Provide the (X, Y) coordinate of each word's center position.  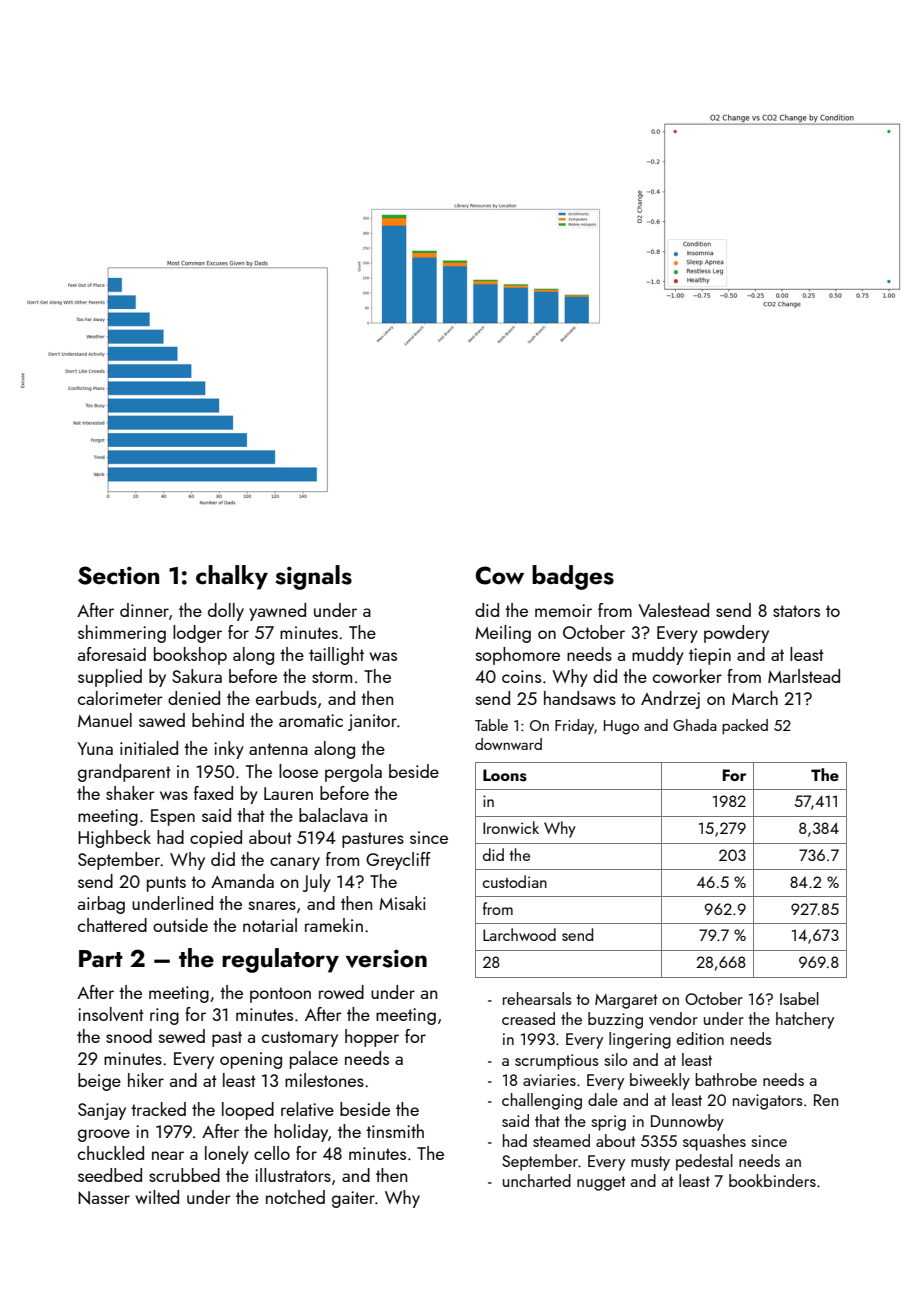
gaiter (353, 1199)
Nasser (104, 1198)
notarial (270, 925)
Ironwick (511, 827)
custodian (514, 881)
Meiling (503, 634)
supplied (110, 678)
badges (573, 577)
